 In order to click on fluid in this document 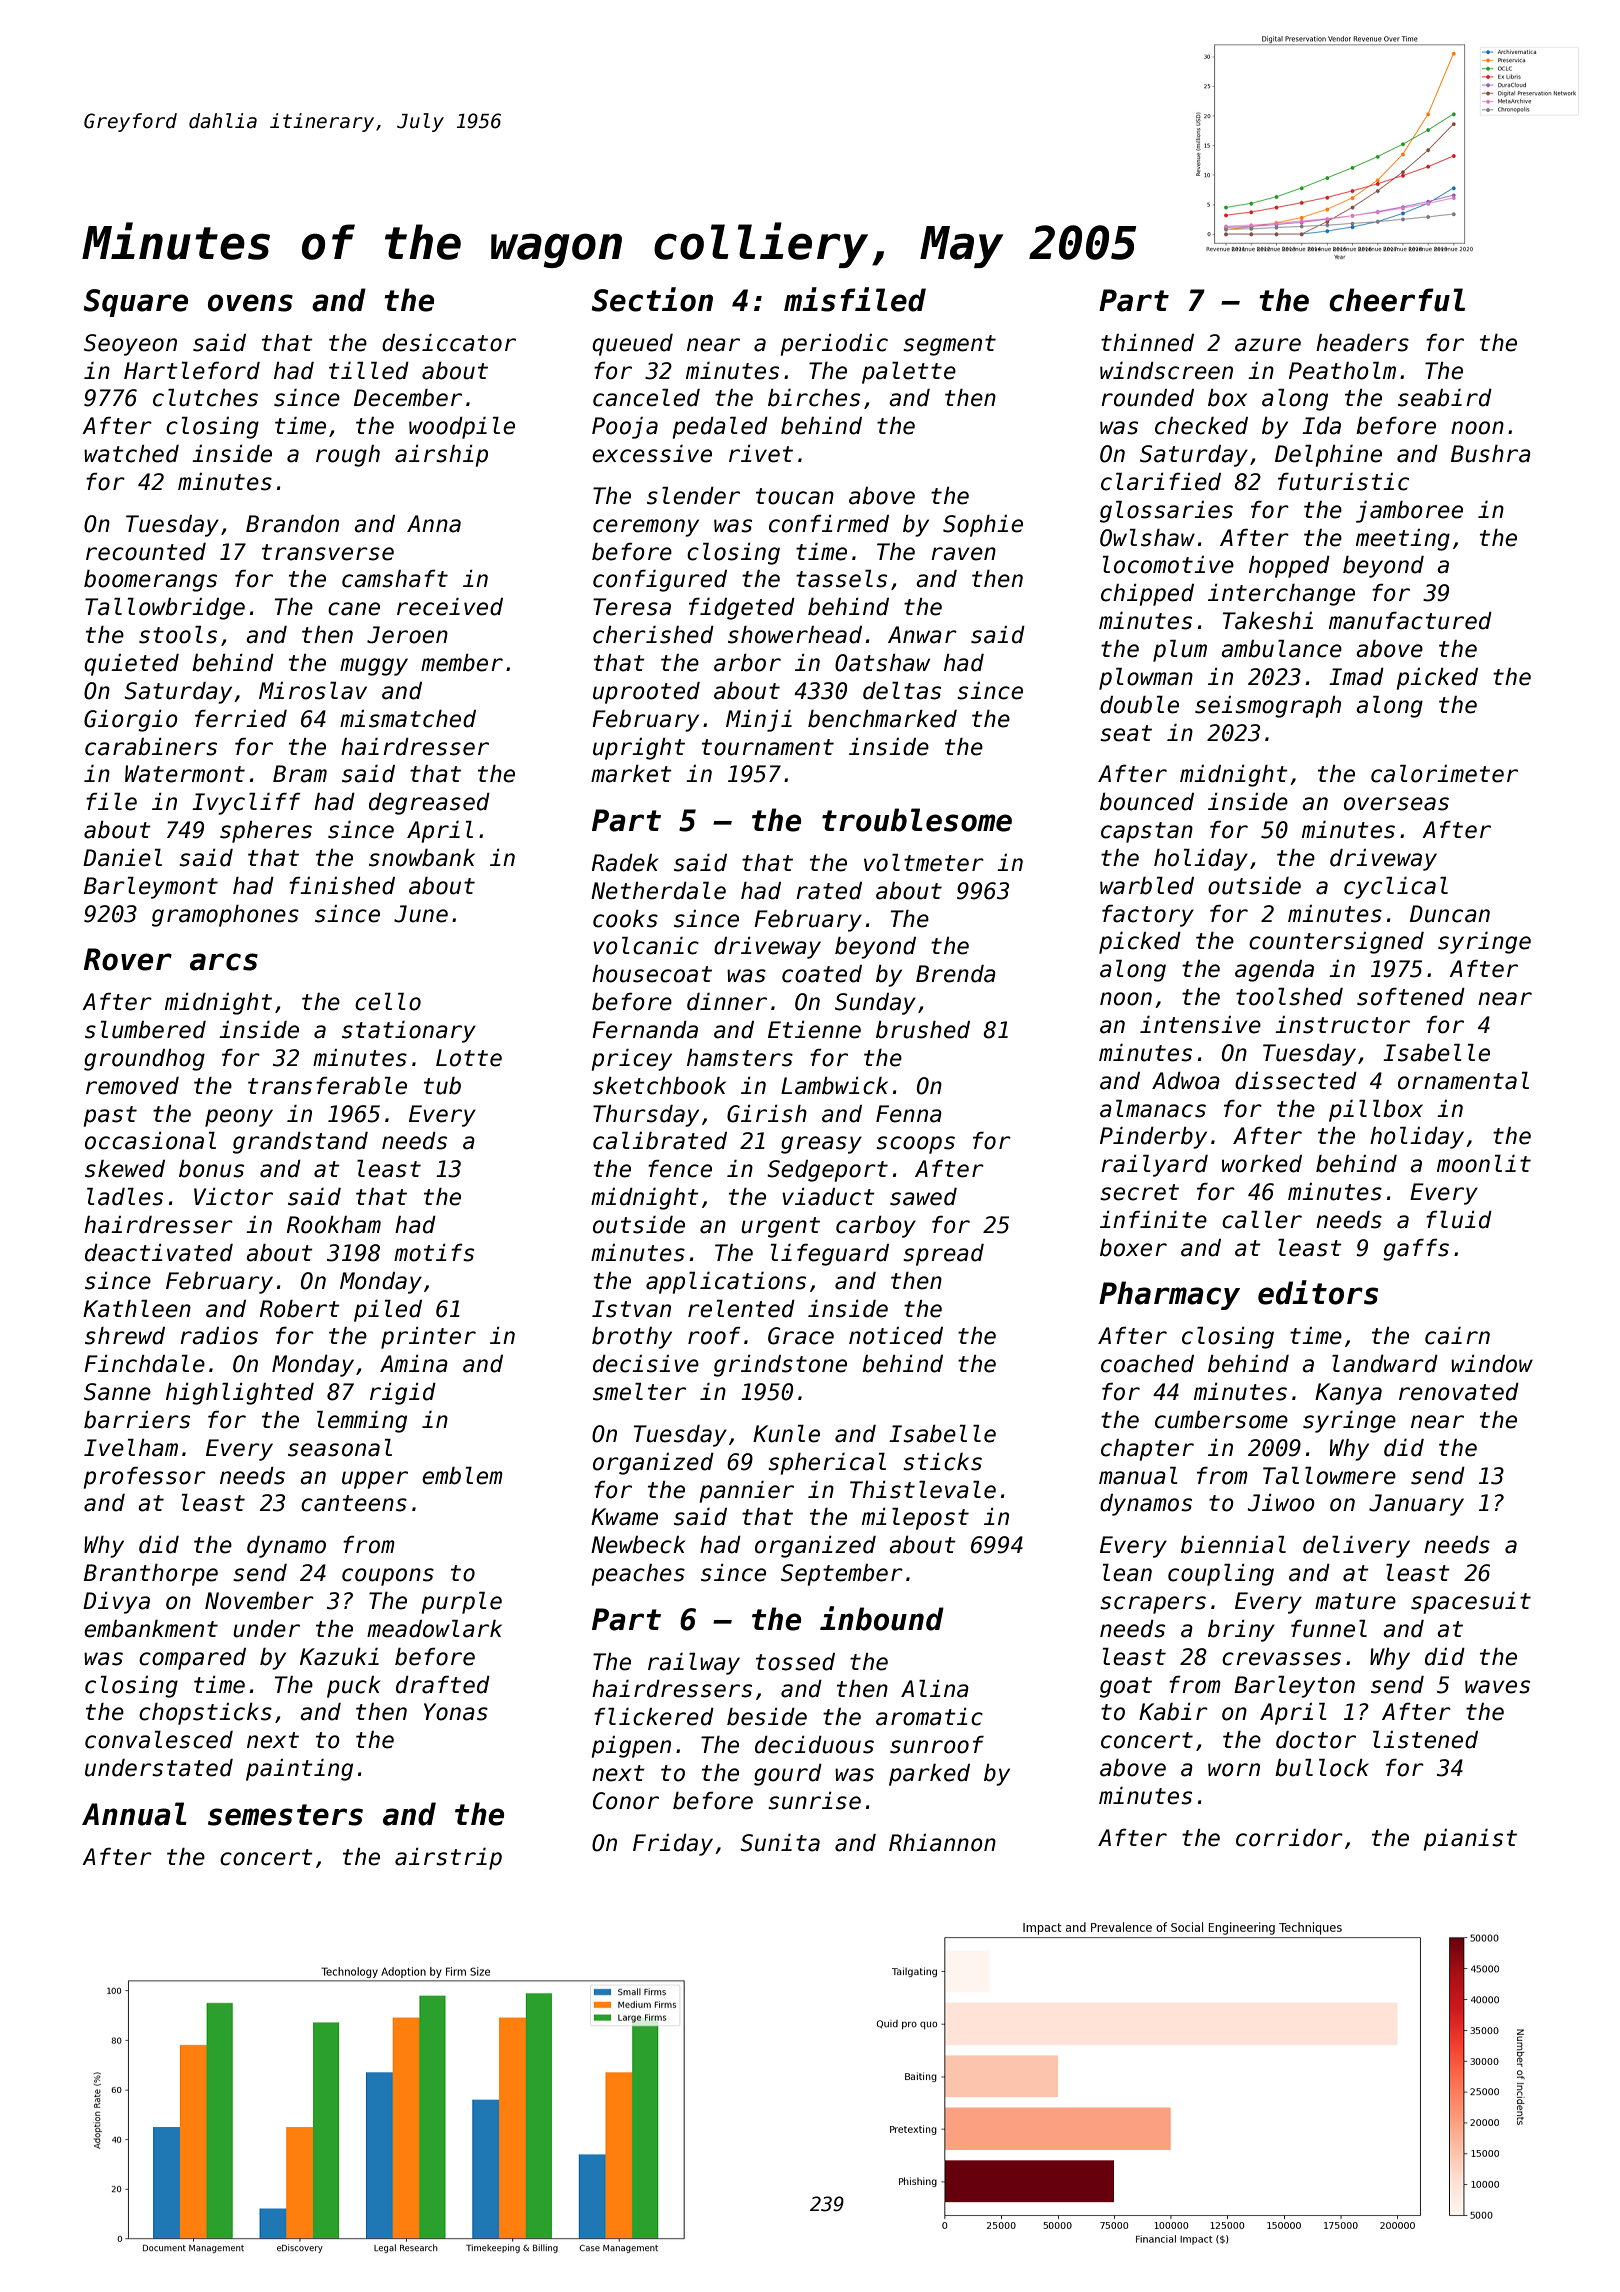, I will do `click(1459, 1220)`.
